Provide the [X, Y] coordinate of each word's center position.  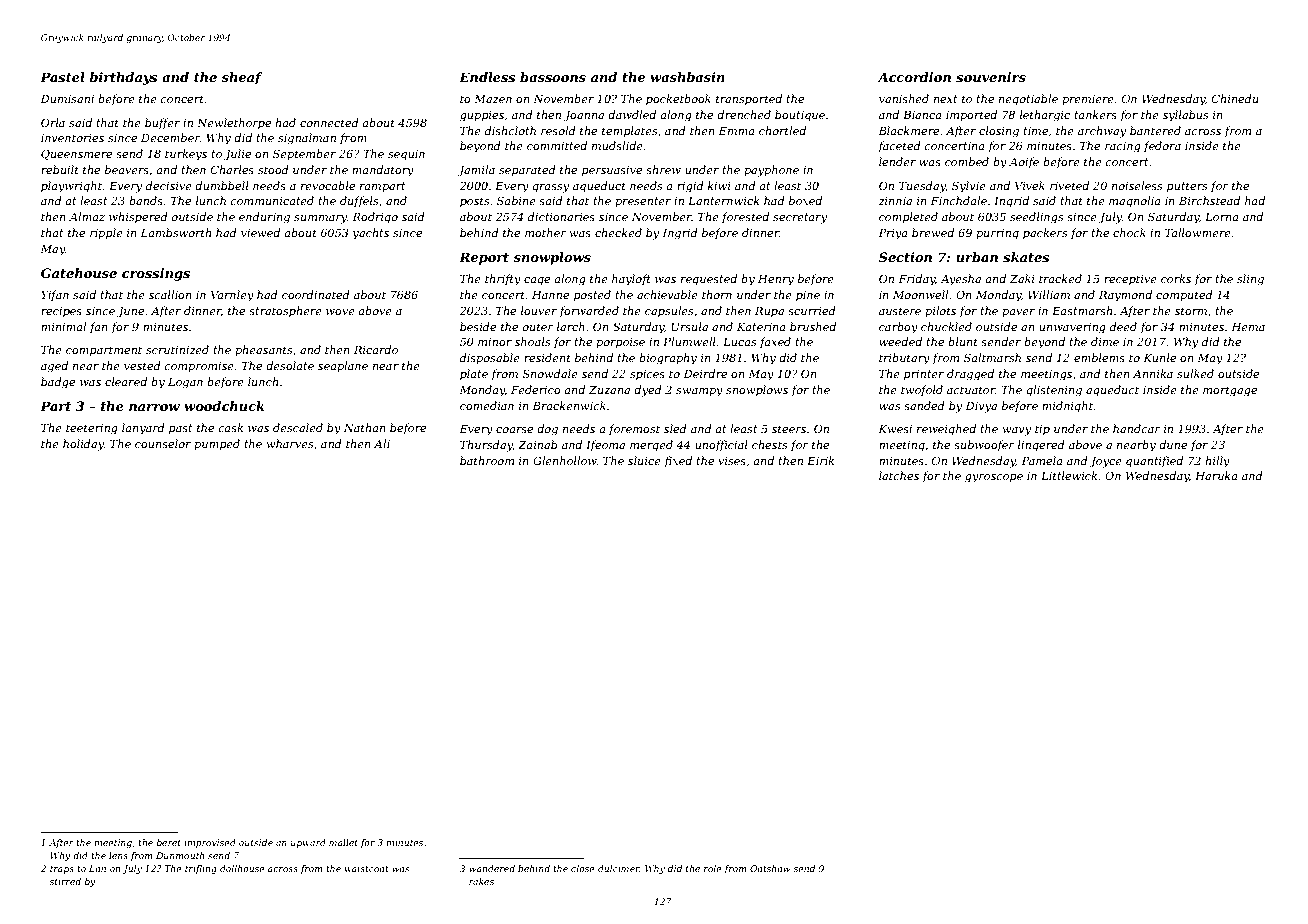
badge [58, 383]
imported [971, 115]
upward [308, 843]
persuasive [612, 171]
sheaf [242, 78]
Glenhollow [565, 460]
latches [899, 475]
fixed [678, 462]
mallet [343, 842]
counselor [163, 443]
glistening [1054, 391]
